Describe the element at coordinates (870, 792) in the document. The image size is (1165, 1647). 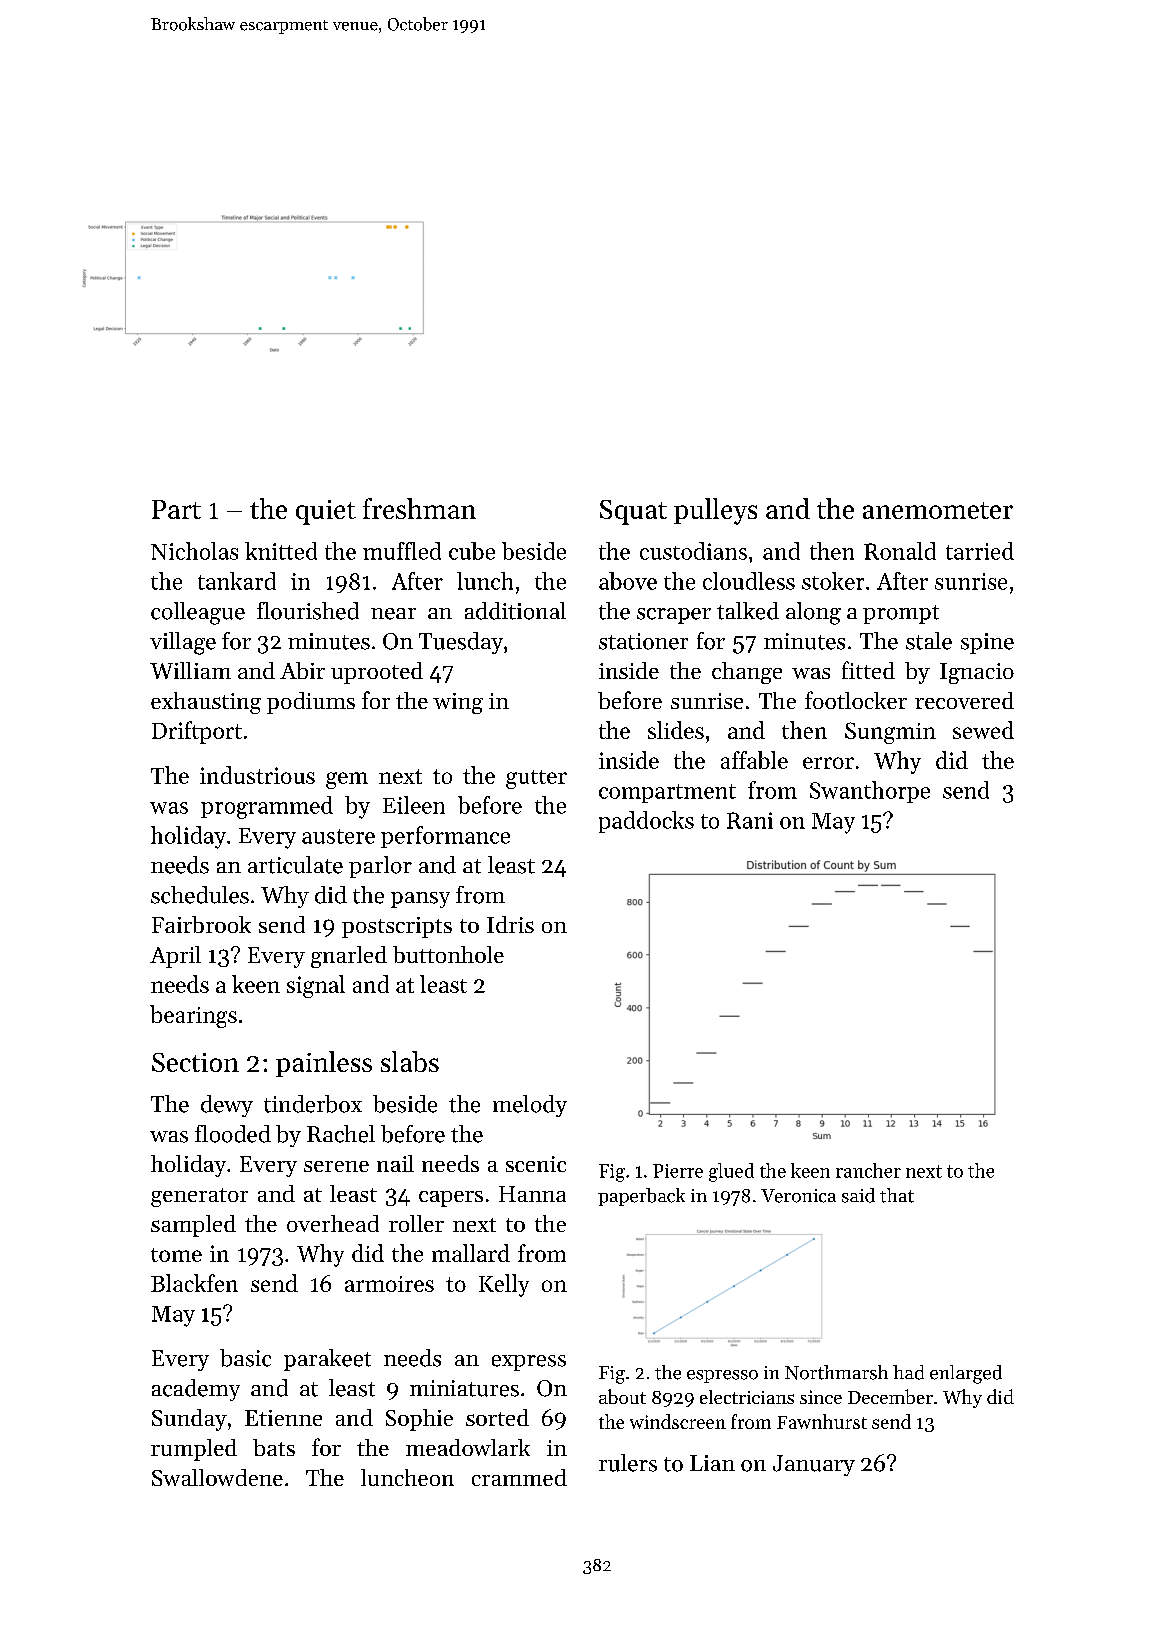
I see `Swanthorpe` at that location.
